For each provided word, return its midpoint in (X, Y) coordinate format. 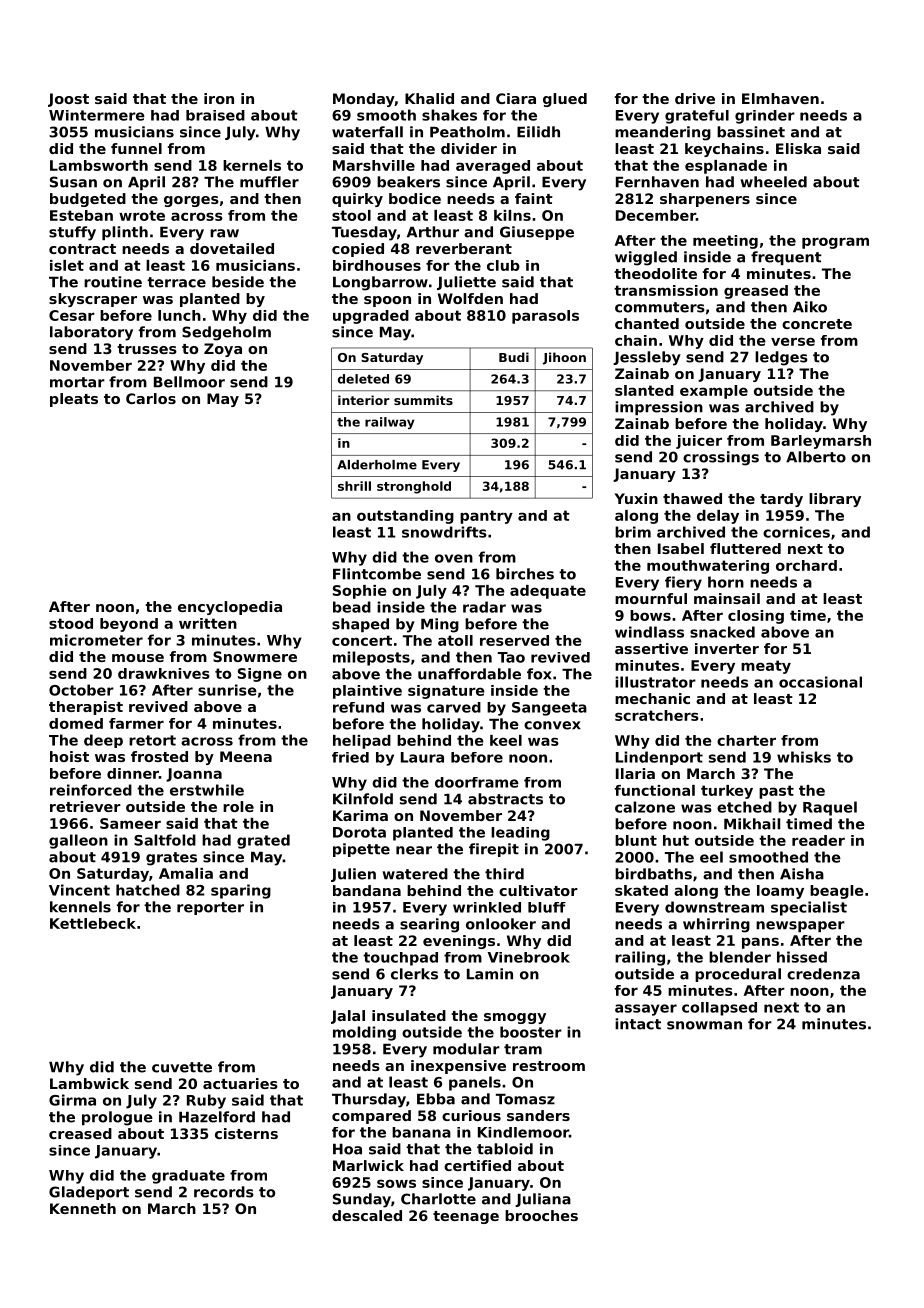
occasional (820, 682)
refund (358, 707)
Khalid (429, 98)
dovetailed (232, 248)
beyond (129, 625)
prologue (117, 1118)
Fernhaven (657, 182)
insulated (409, 1015)
